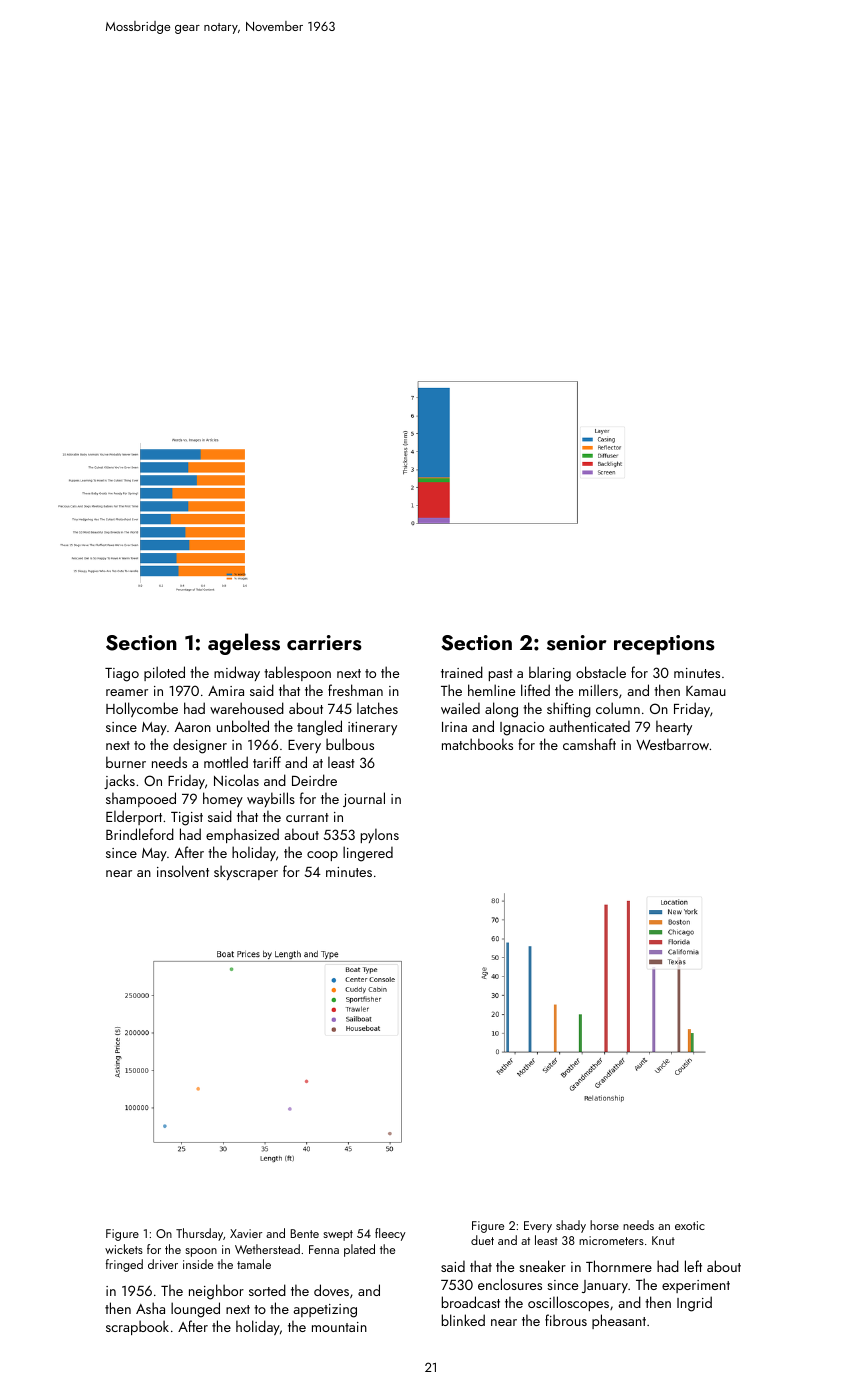 The height and width of the screenshot is (1400, 849). What do you see at coordinates (380, 836) in the screenshot?
I see `pylons` at bounding box center [380, 836].
